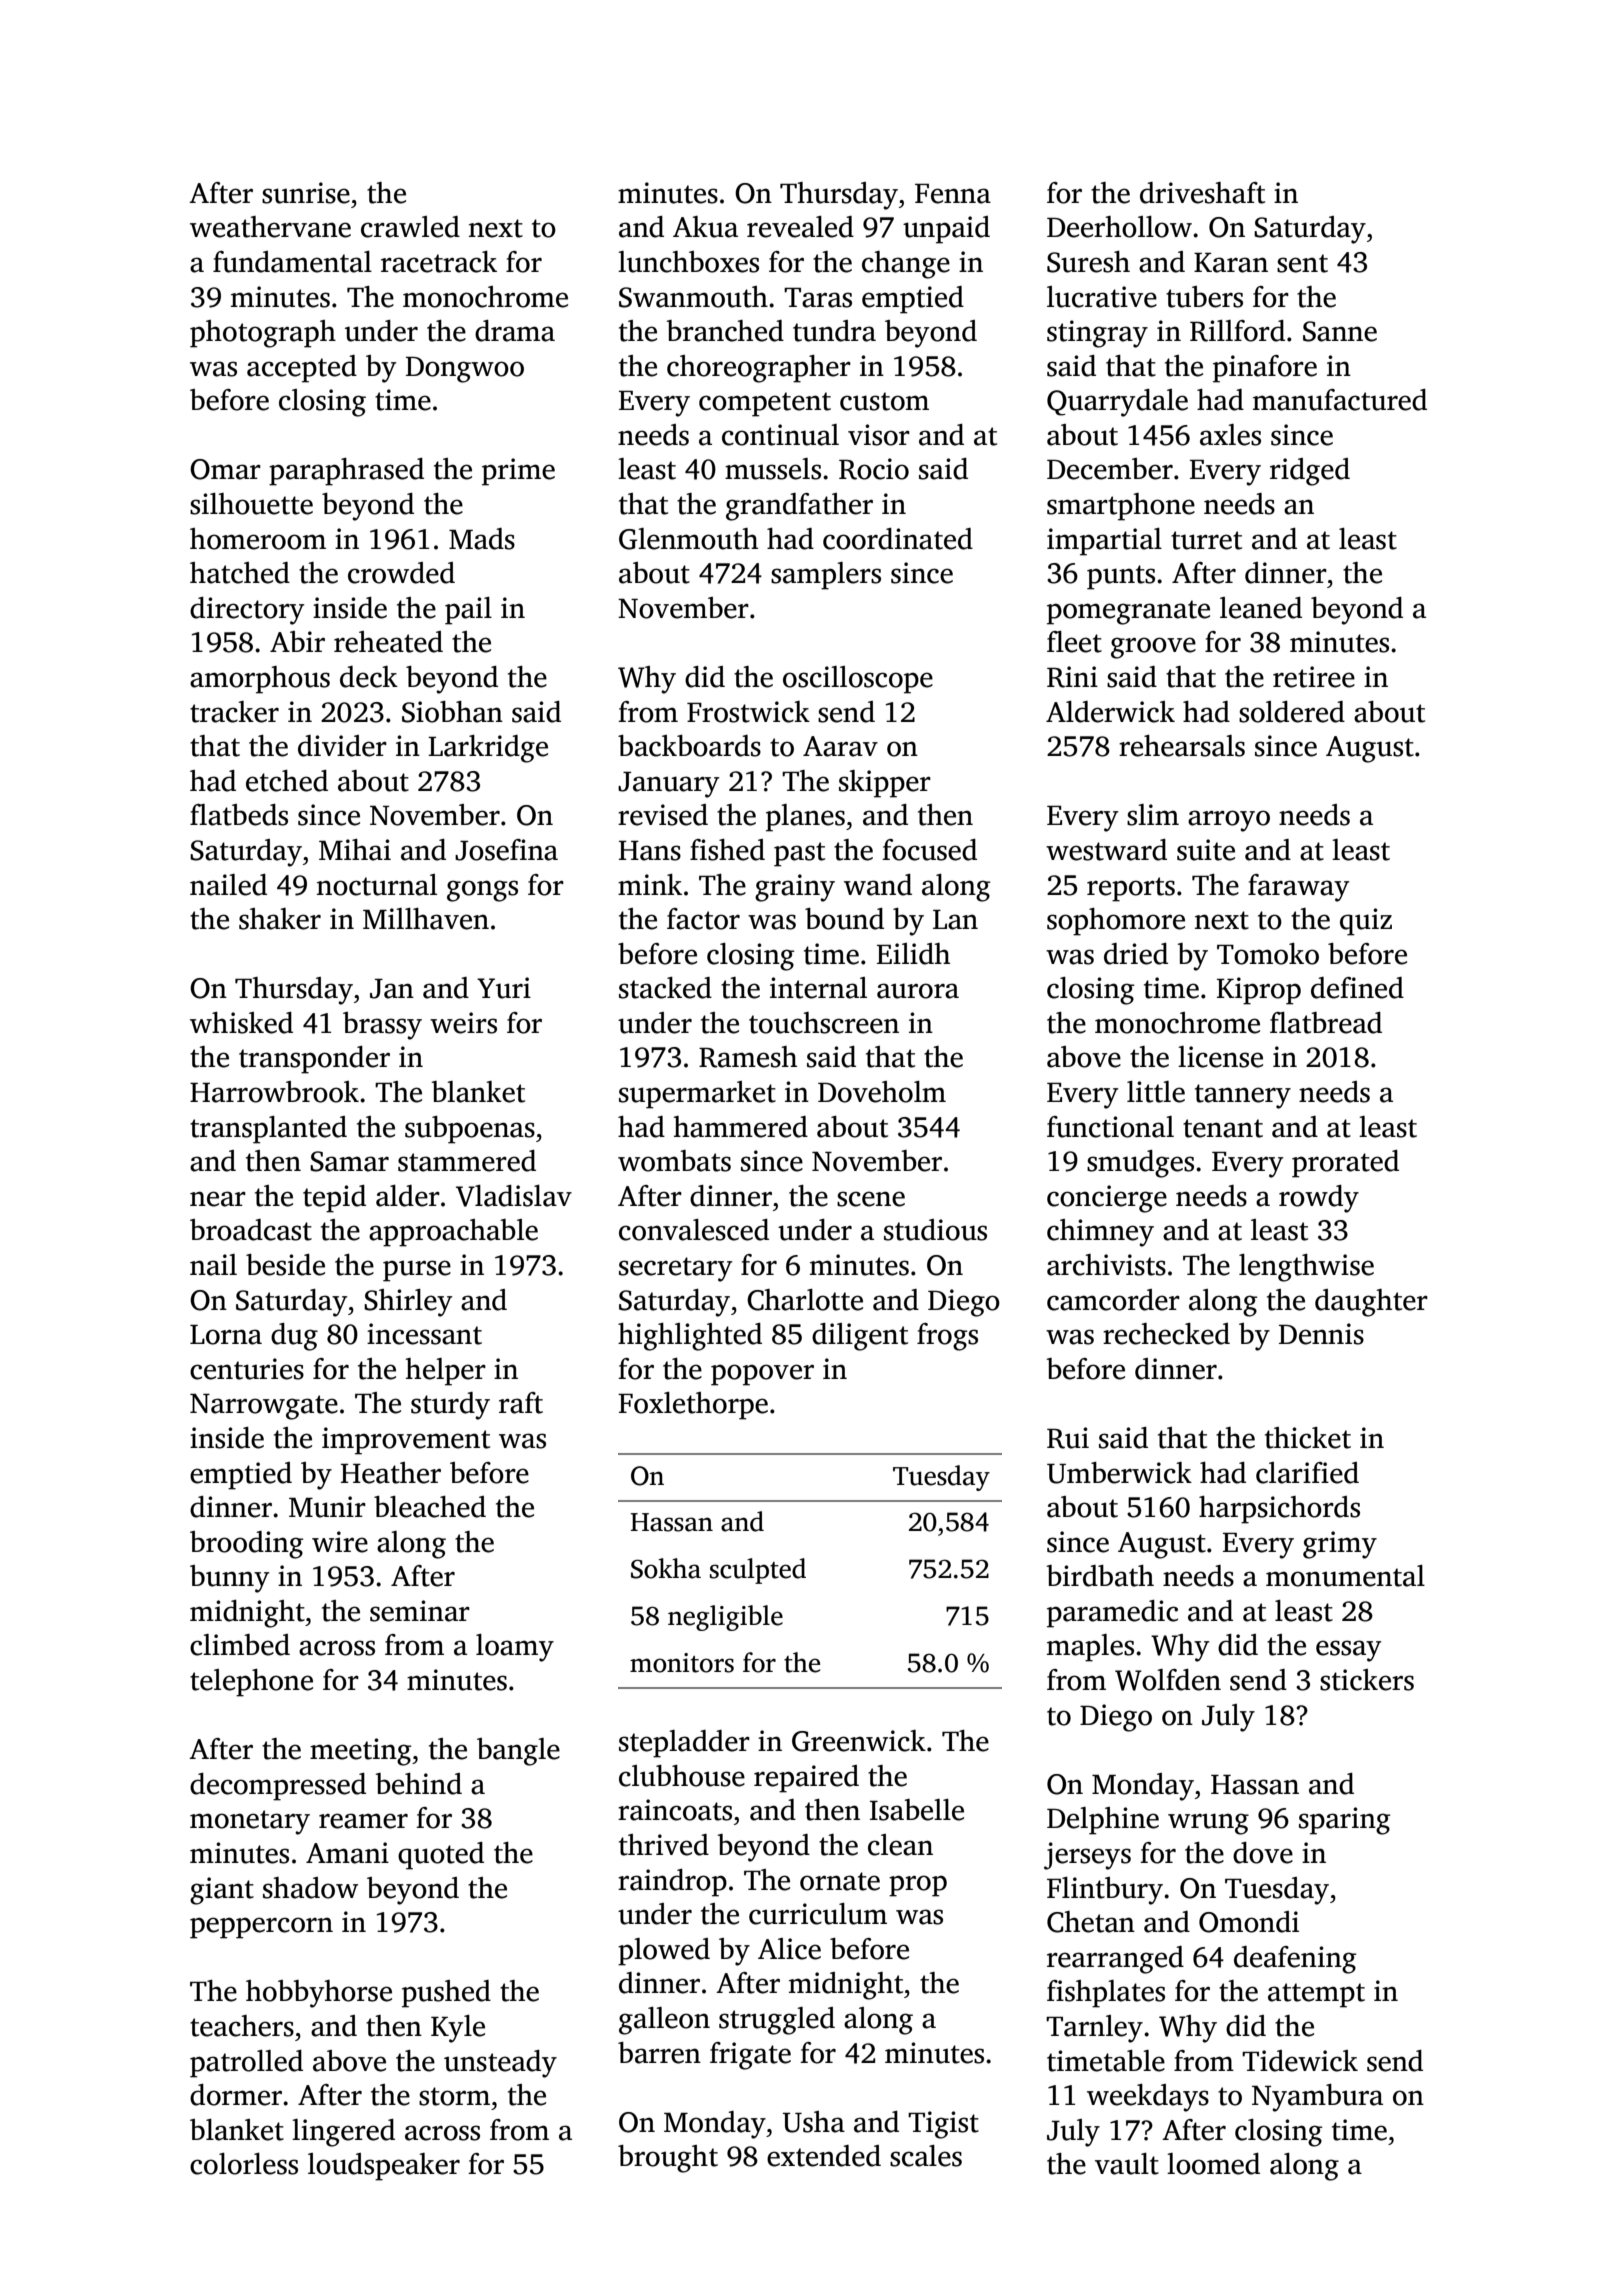 Image resolution: width=1620 pixels, height=2292 pixels. Describe the element at coordinates (840, 746) in the screenshot. I see `Aarav` at that location.
